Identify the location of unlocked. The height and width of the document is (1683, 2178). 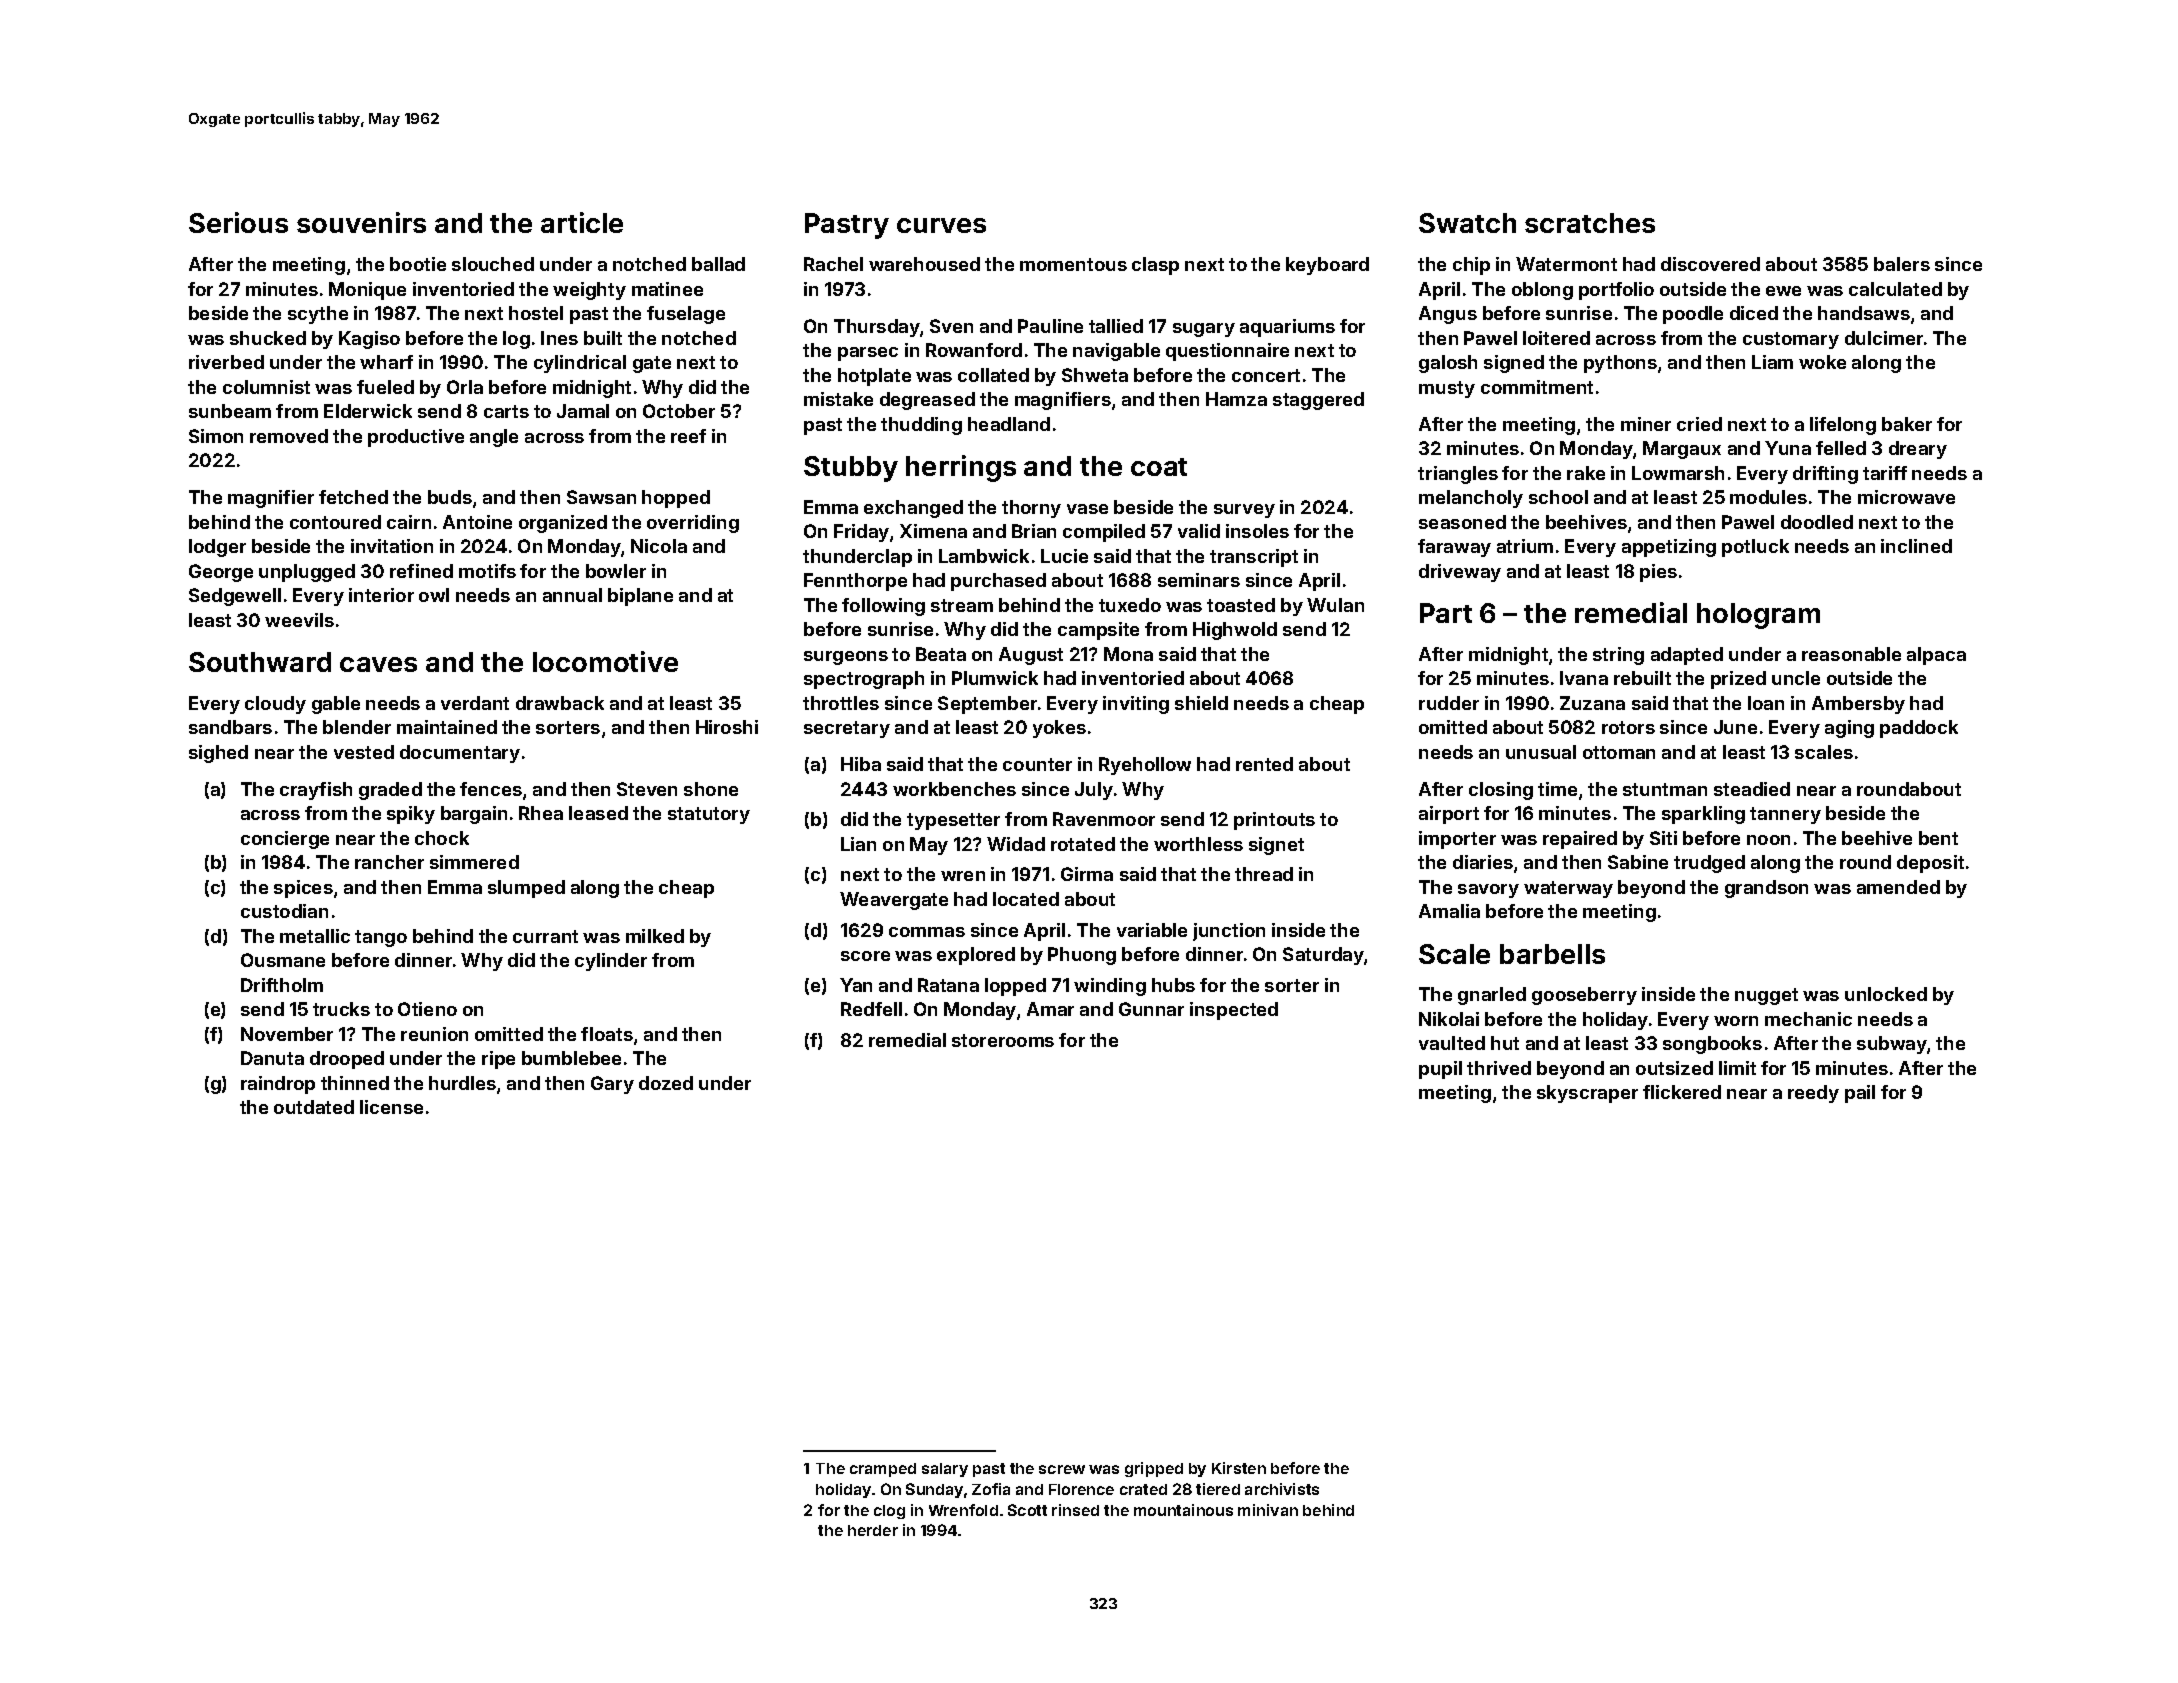
(1886, 994).
